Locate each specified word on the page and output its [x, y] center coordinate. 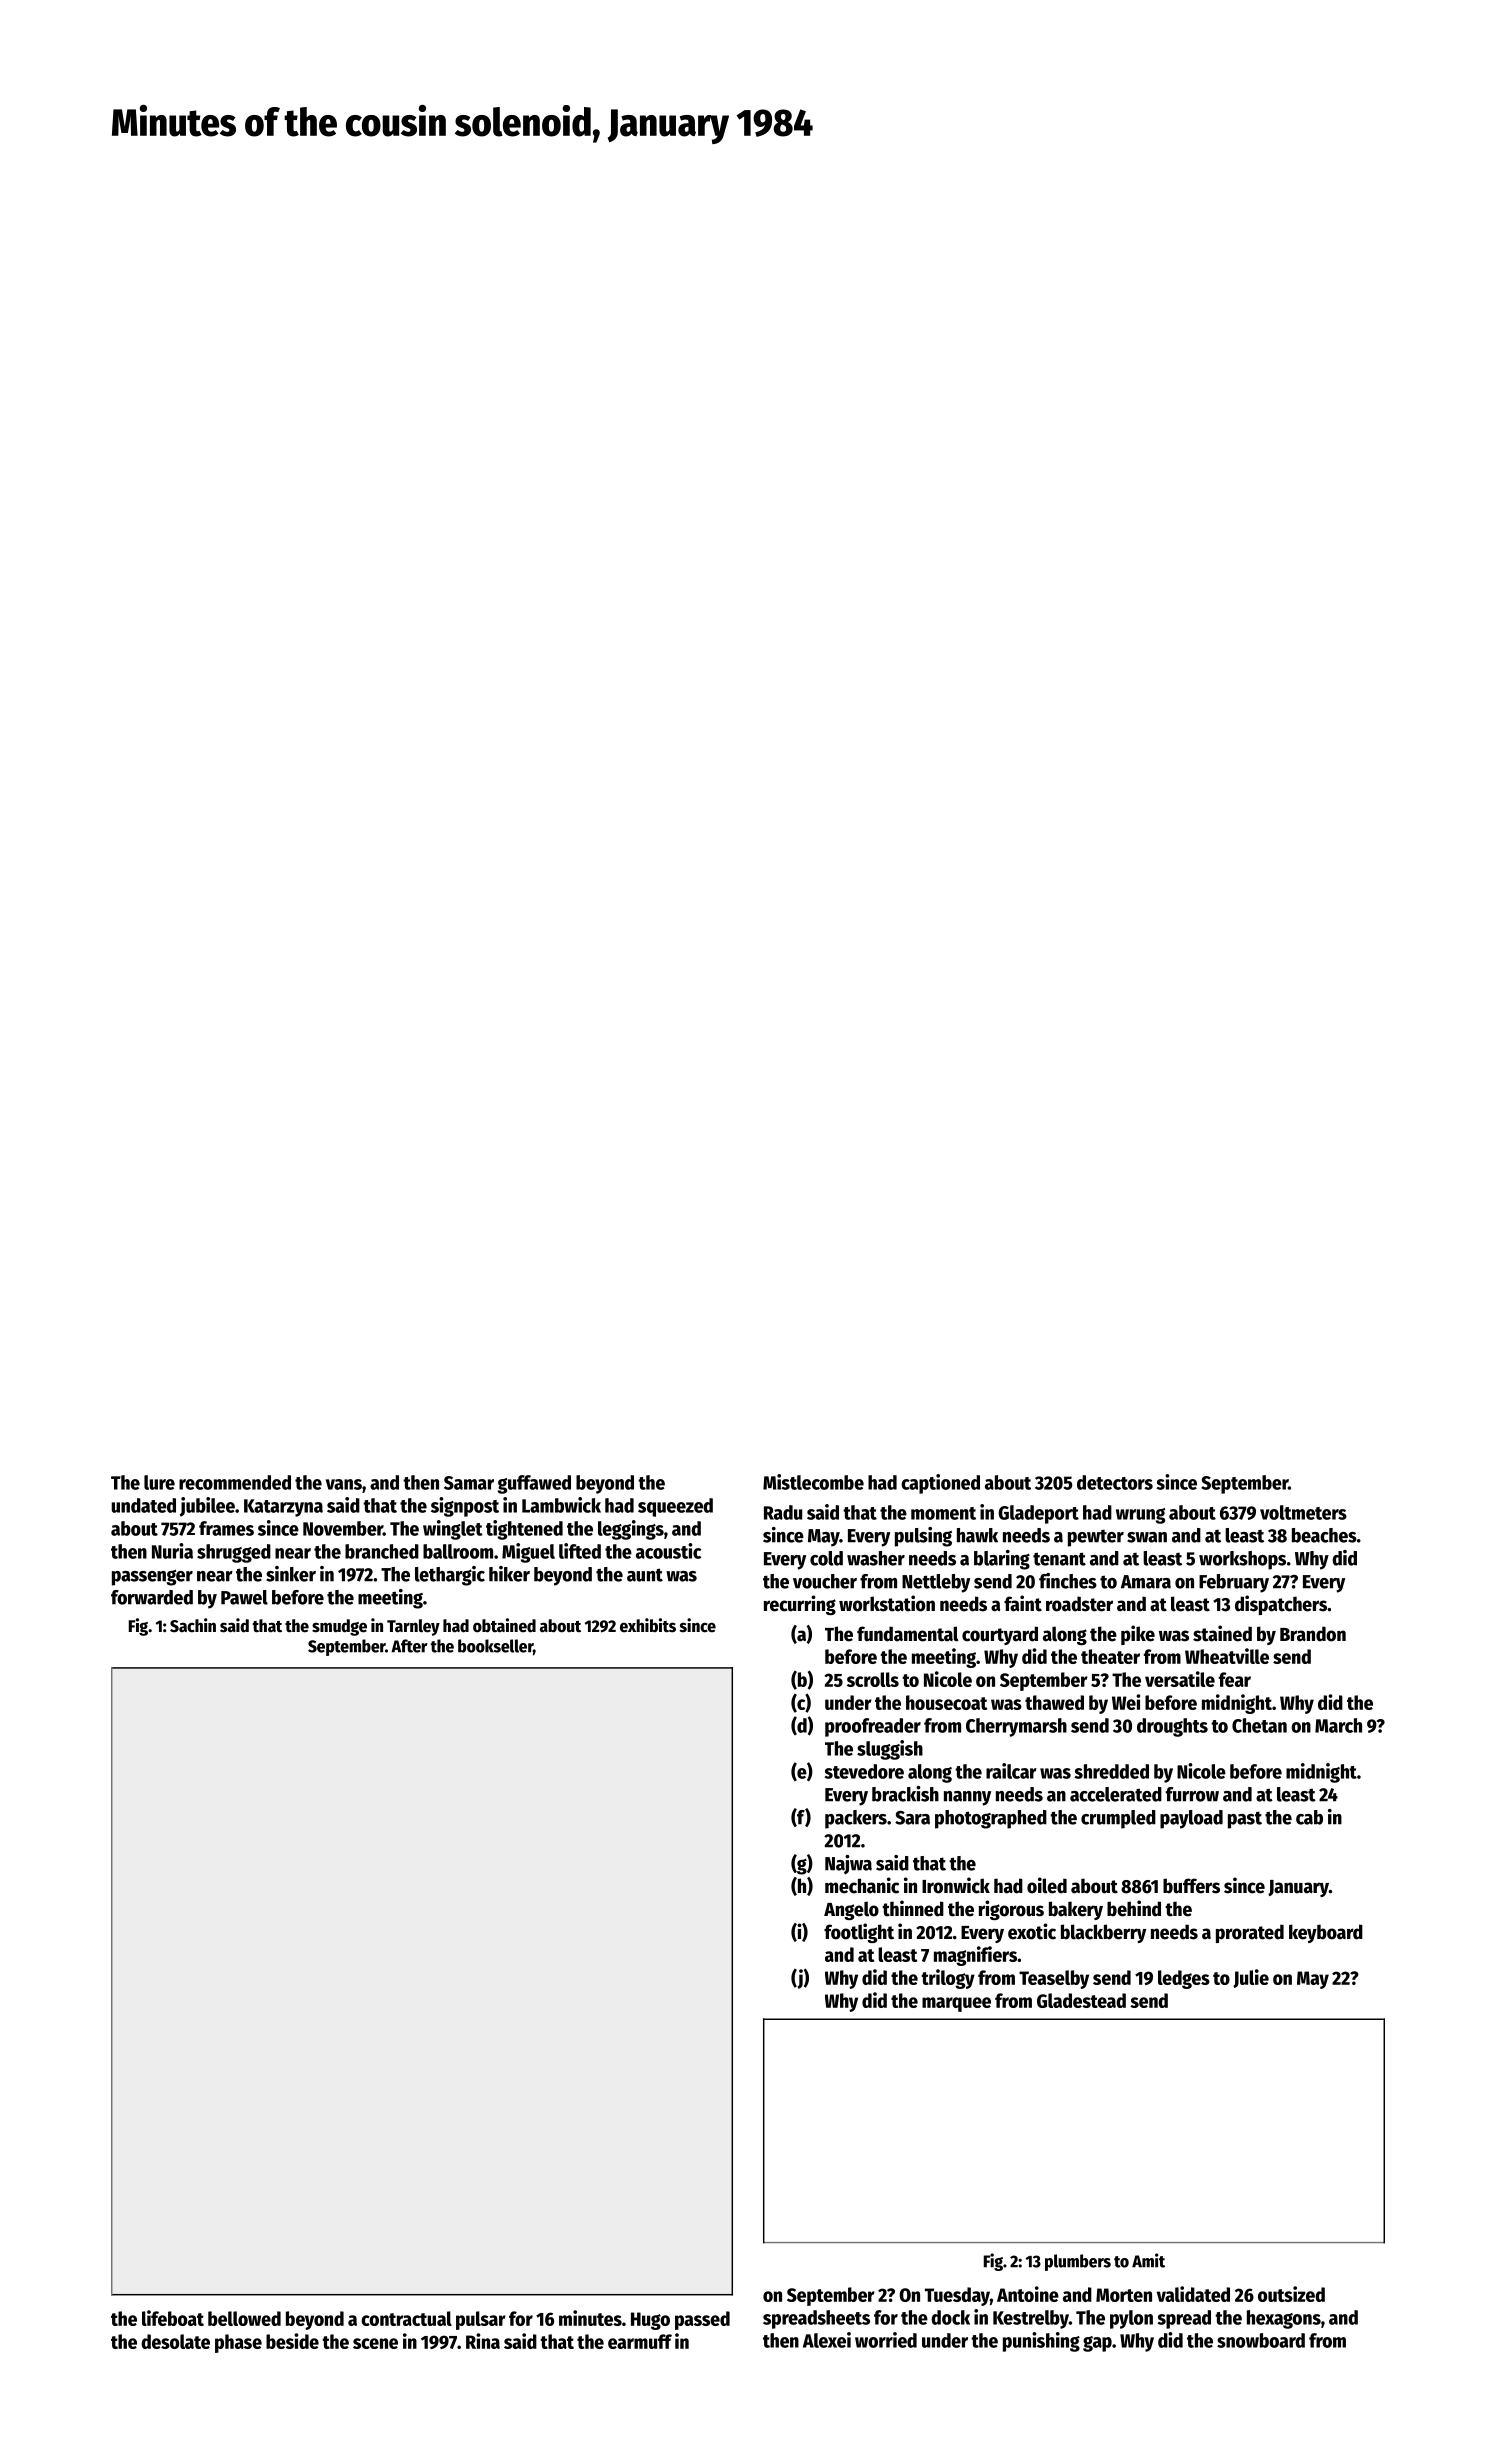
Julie [1251, 1978]
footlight [859, 1933]
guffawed [534, 1484]
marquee [956, 2004]
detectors [1115, 1482]
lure [159, 1482]
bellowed [244, 2318]
